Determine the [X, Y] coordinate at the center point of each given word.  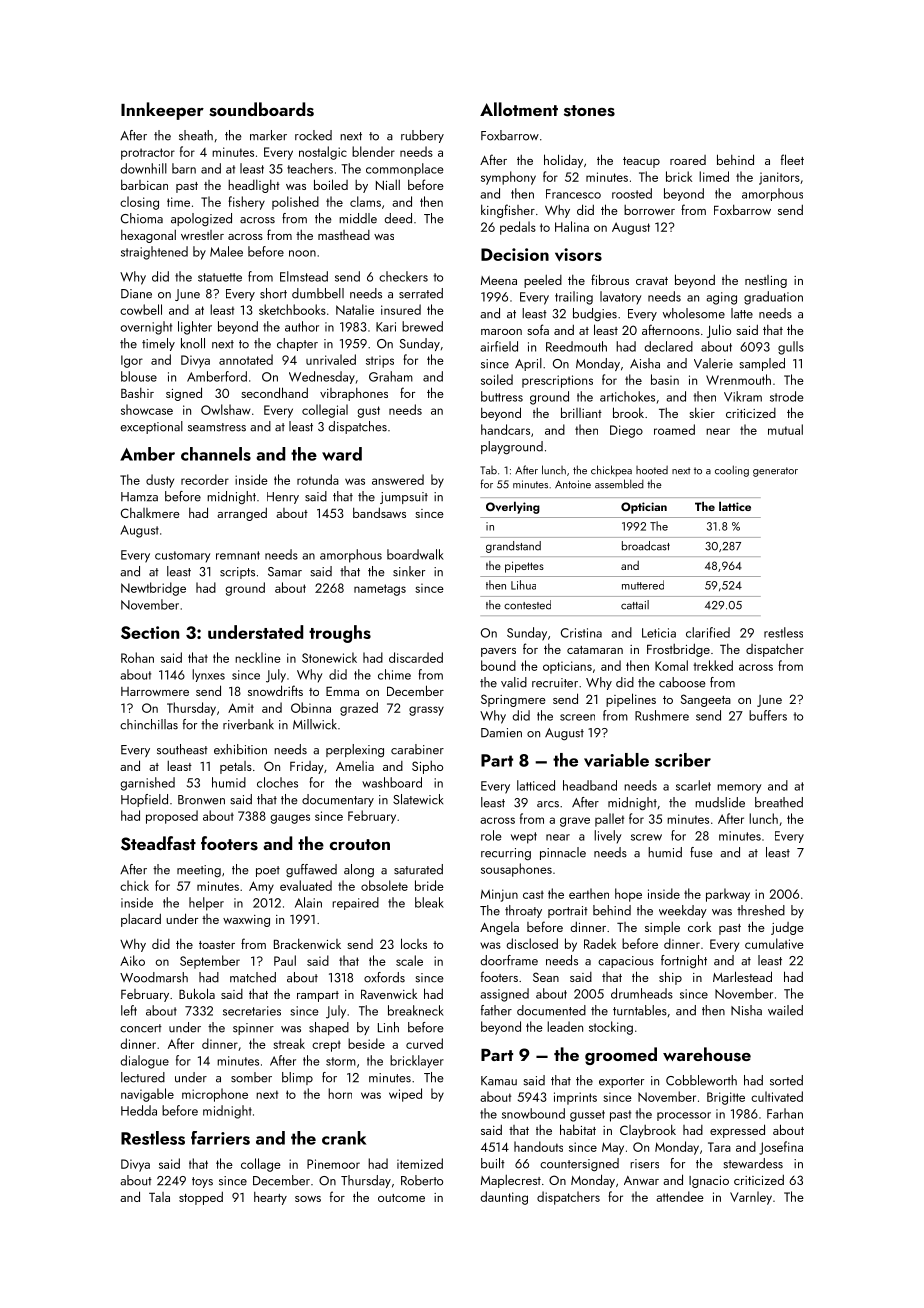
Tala [159, 1197]
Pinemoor [333, 1164]
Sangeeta [706, 700]
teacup [641, 162]
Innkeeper [162, 111]
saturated [418, 869]
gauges [290, 819]
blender [373, 151]
